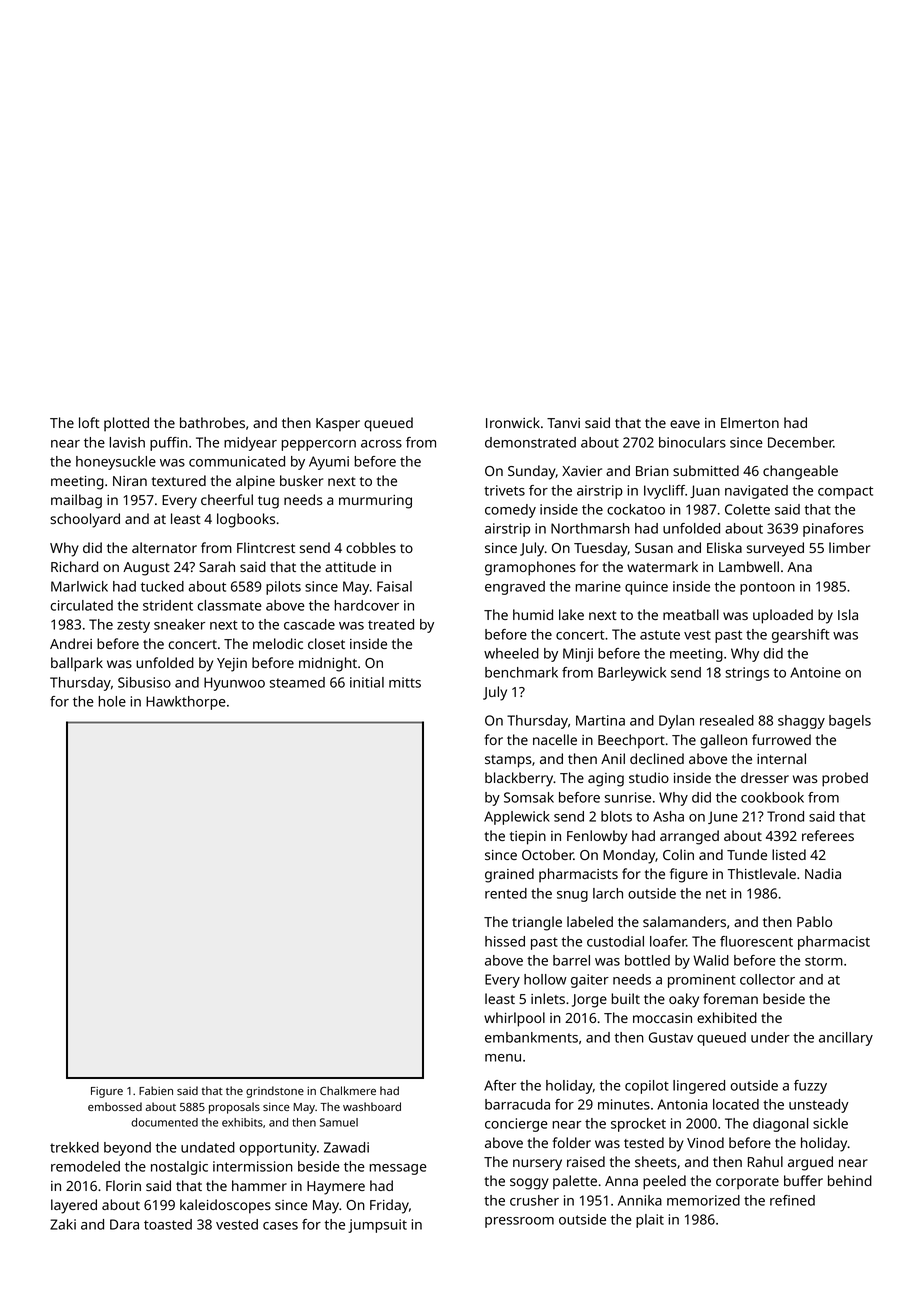 The image size is (924, 1314). I want to click on lavish, so click(127, 442).
